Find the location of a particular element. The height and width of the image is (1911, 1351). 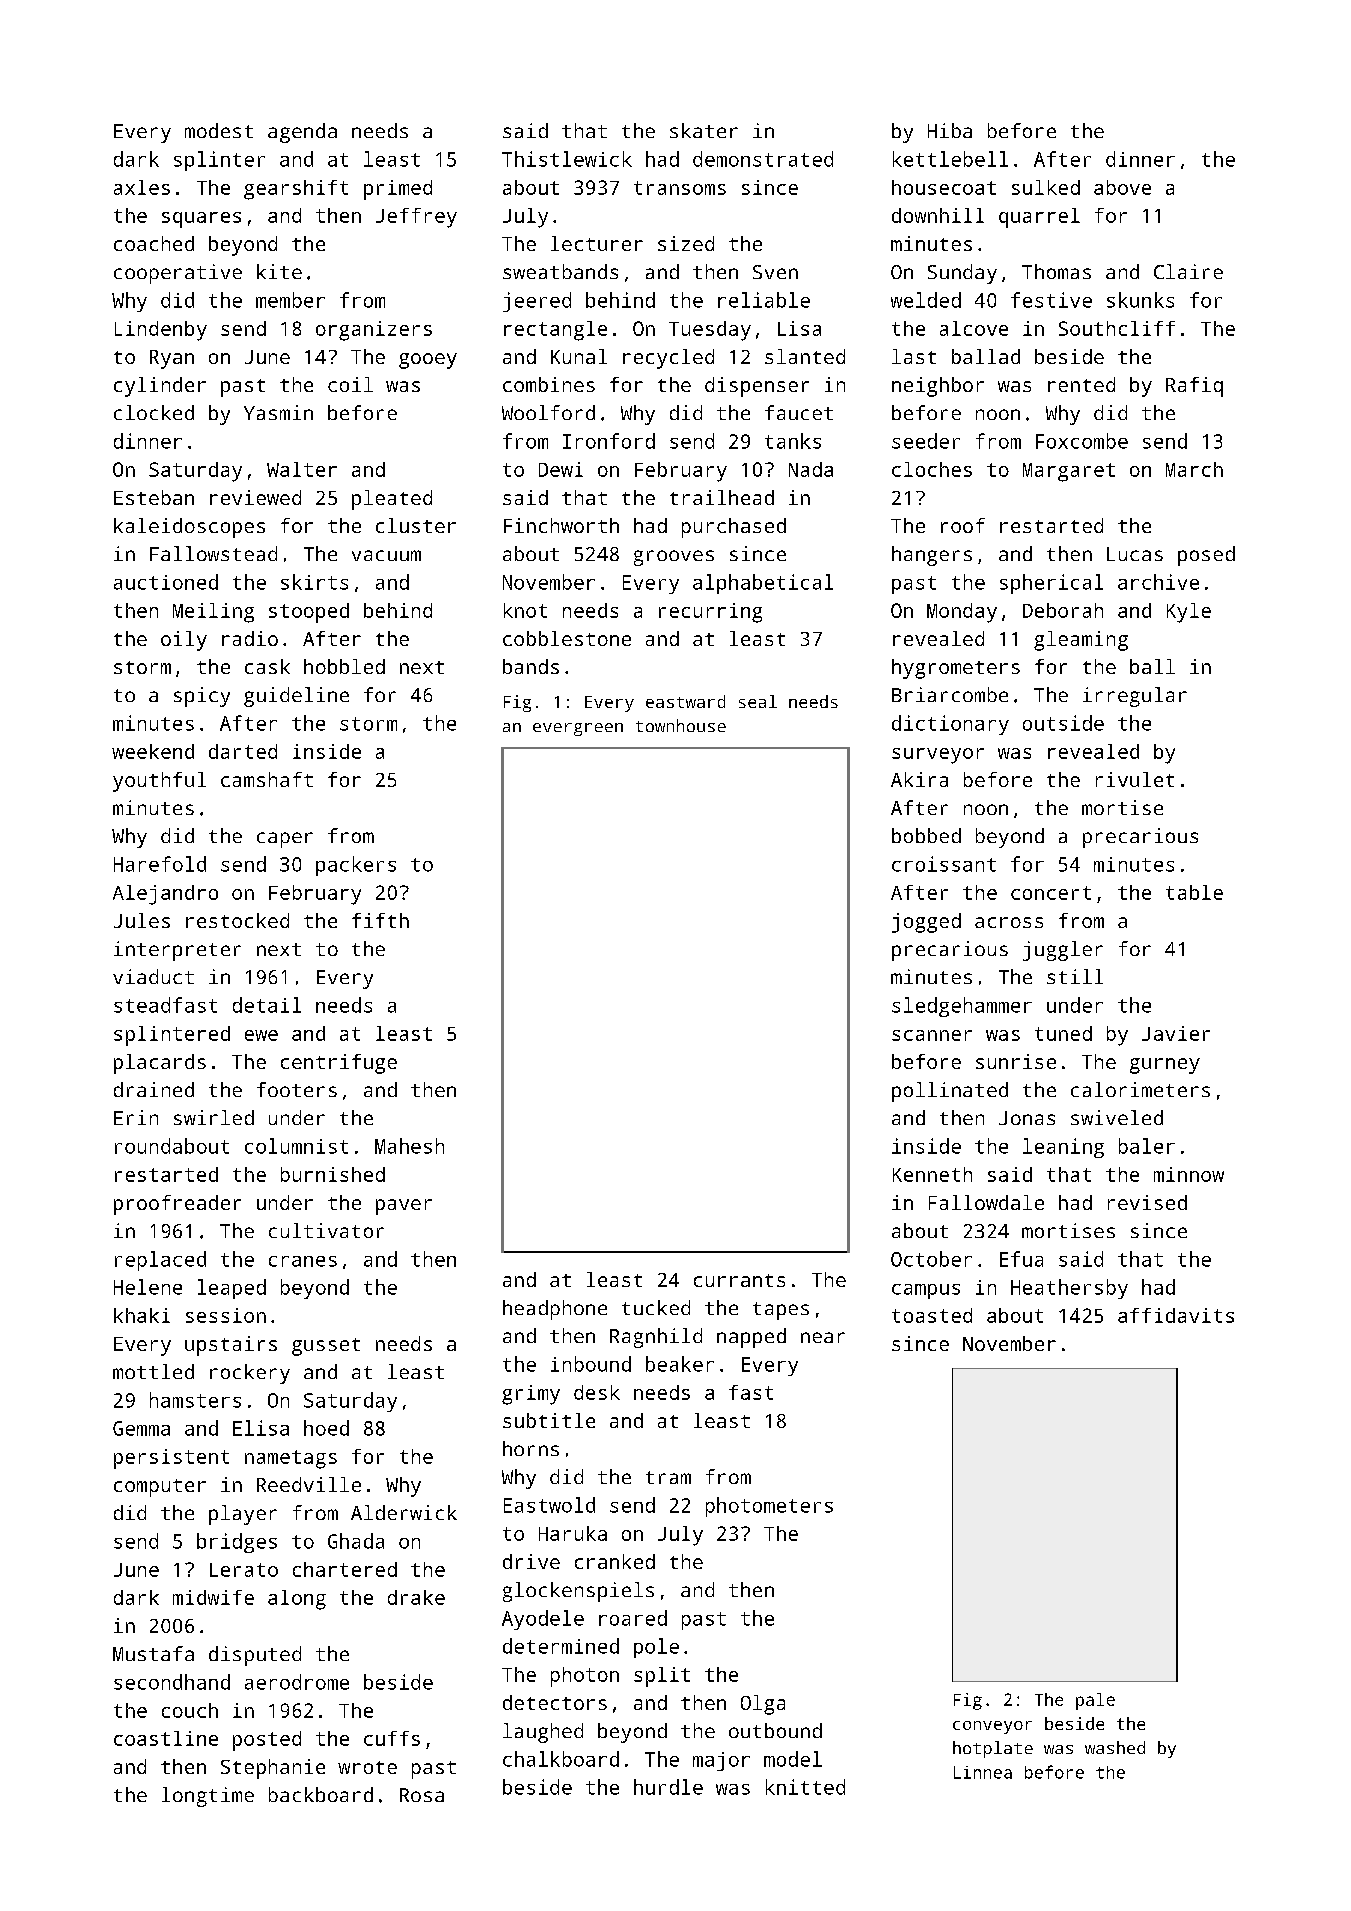

faucet is located at coordinates (799, 412).
